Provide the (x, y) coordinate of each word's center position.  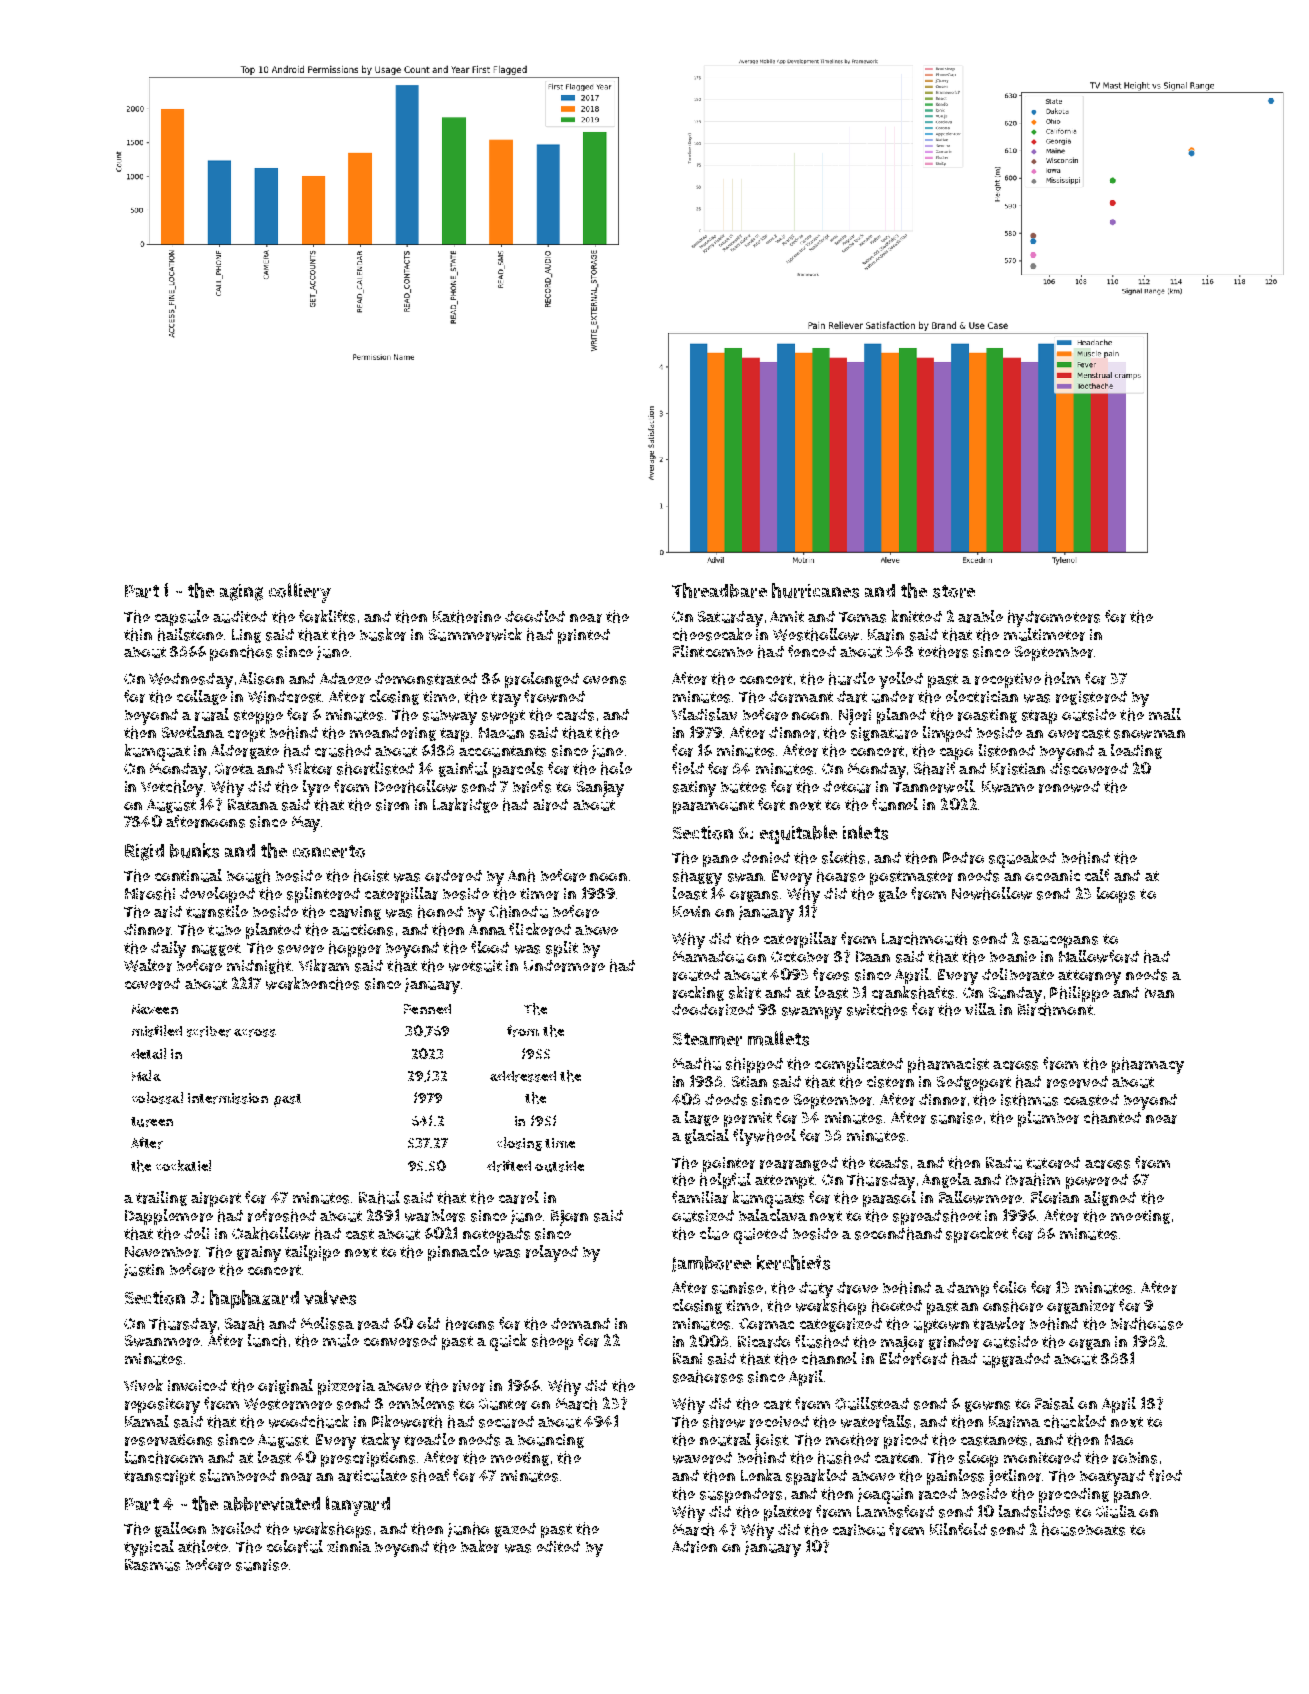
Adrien (694, 1547)
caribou (859, 1530)
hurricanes (815, 590)
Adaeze (345, 678)
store (954, 591)
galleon (180, 1529)
